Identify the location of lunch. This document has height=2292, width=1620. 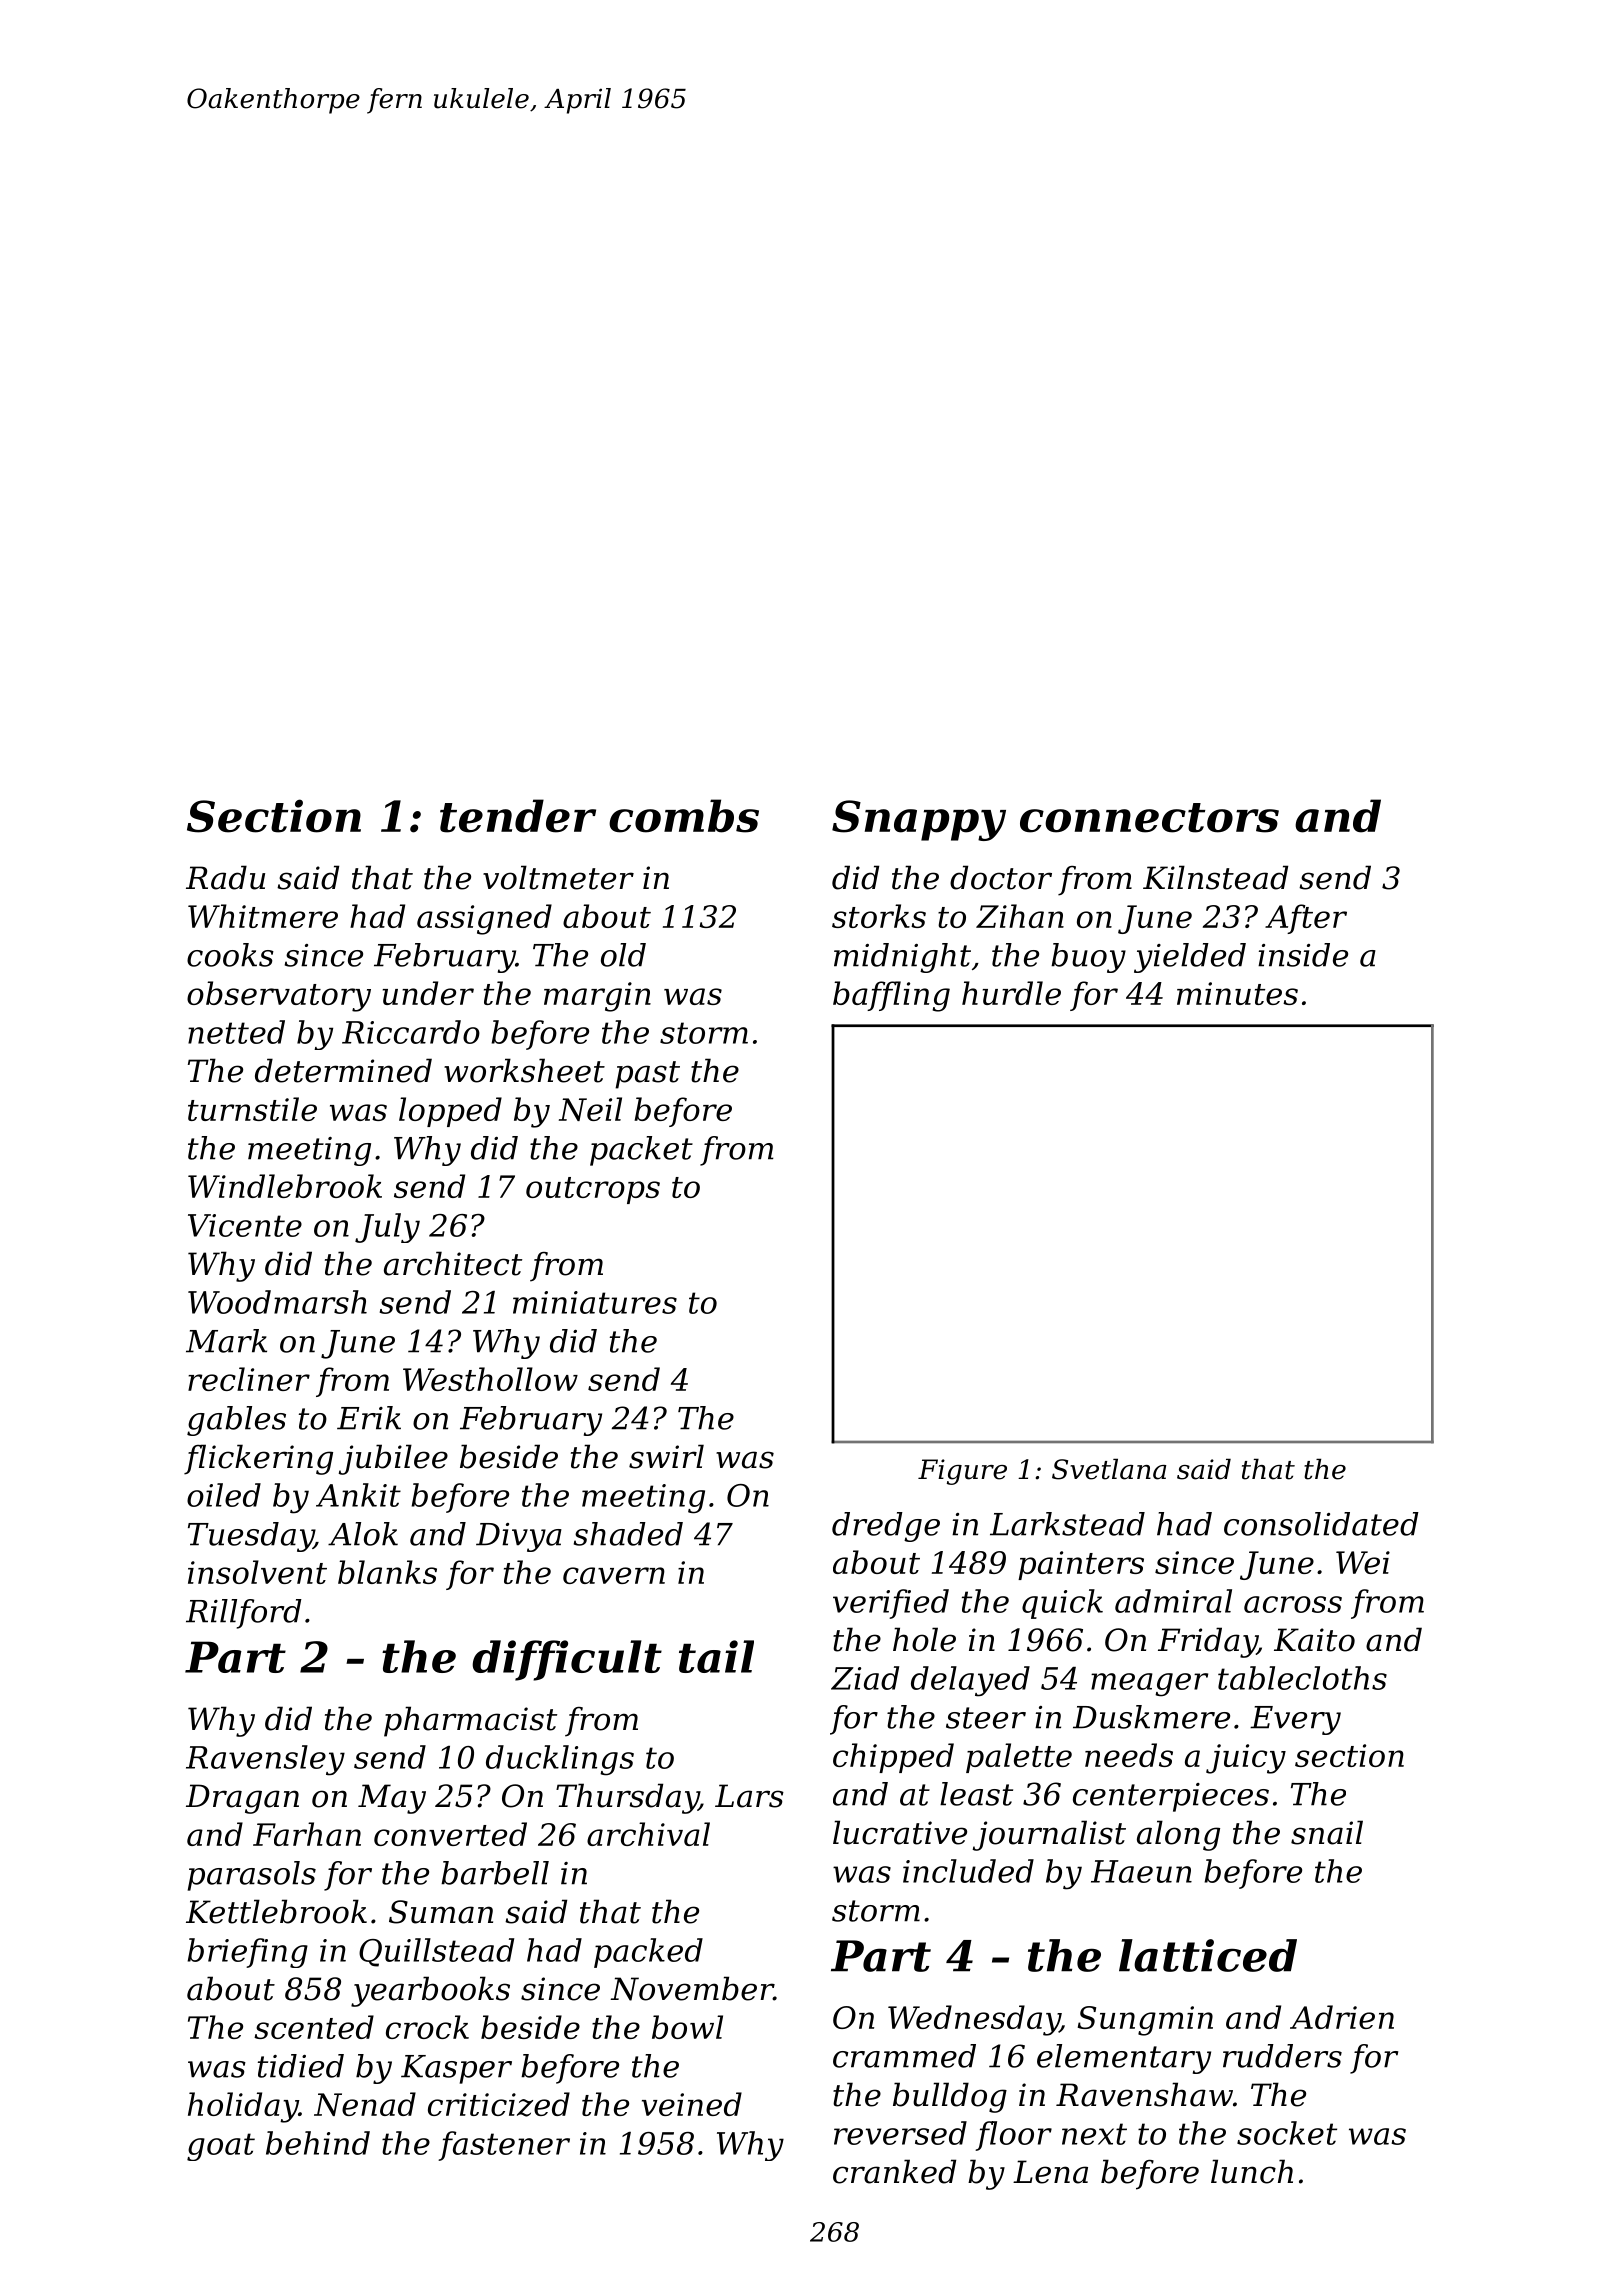
(1252, 2171).
